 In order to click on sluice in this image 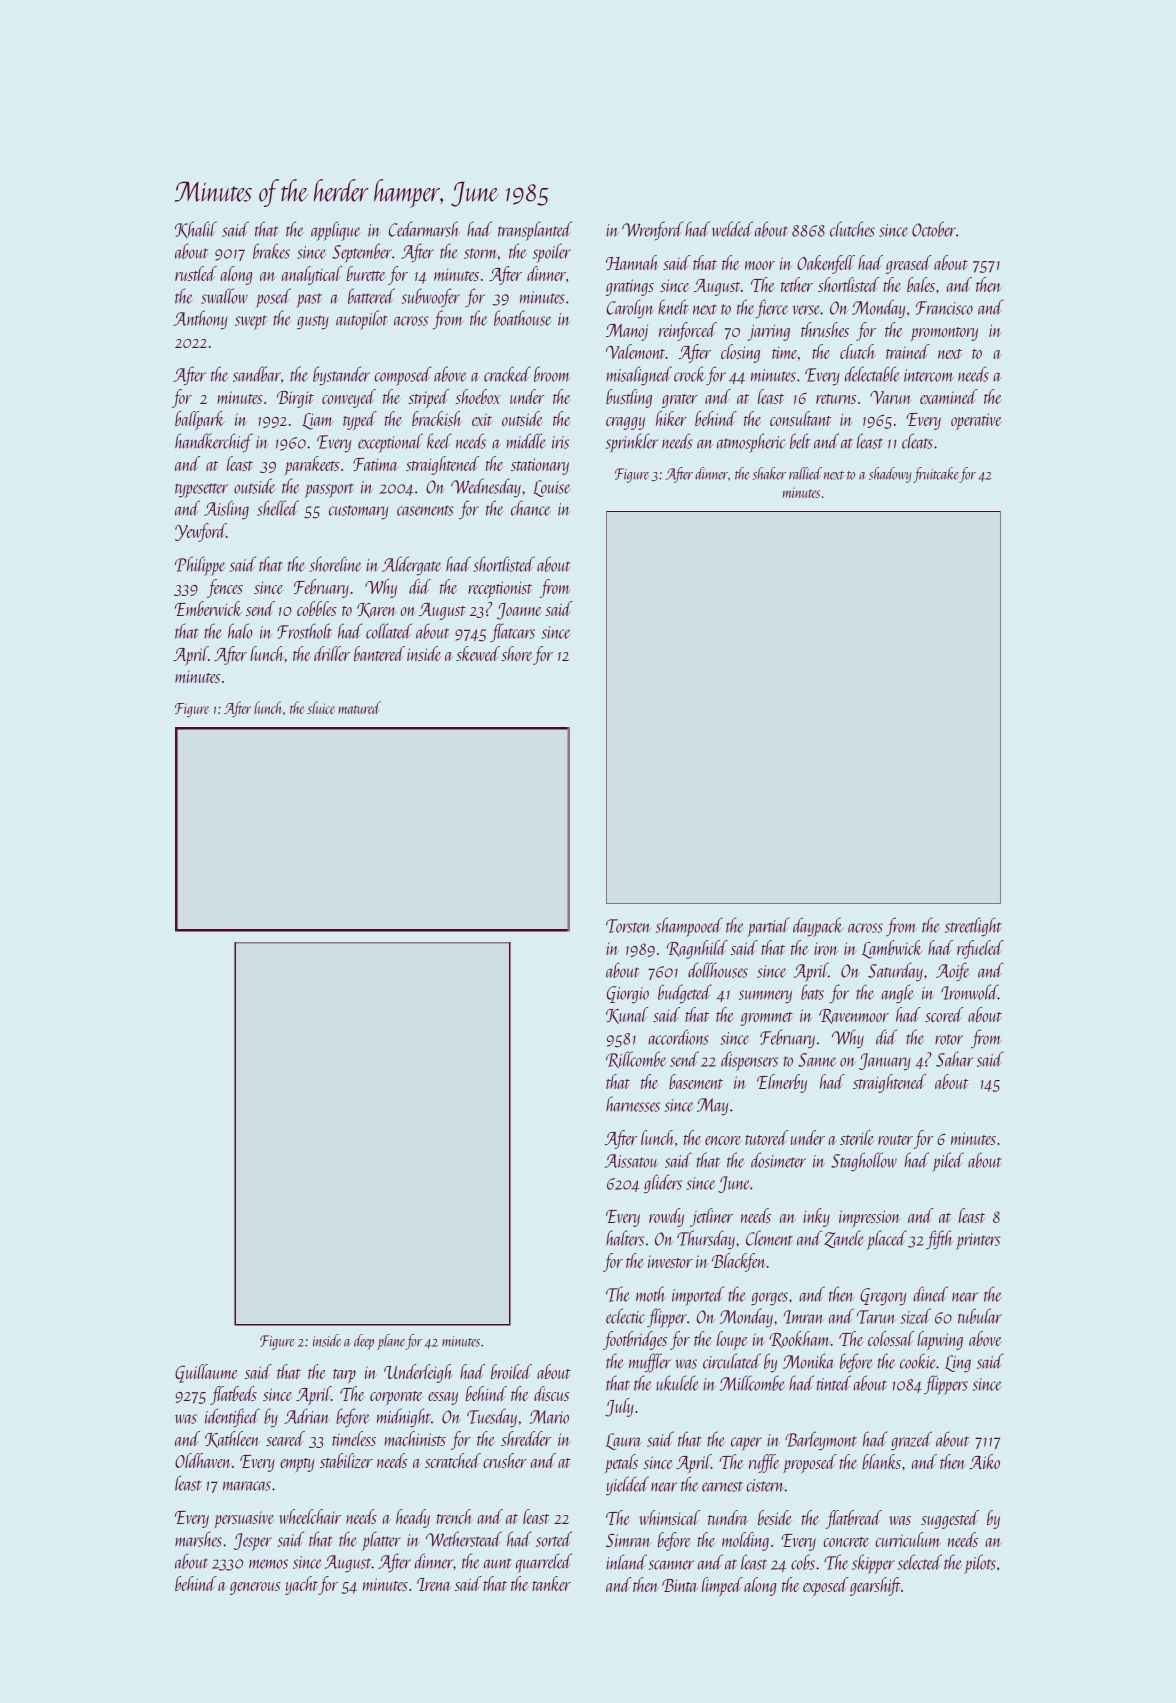, I will do `click(321, 707)`.
